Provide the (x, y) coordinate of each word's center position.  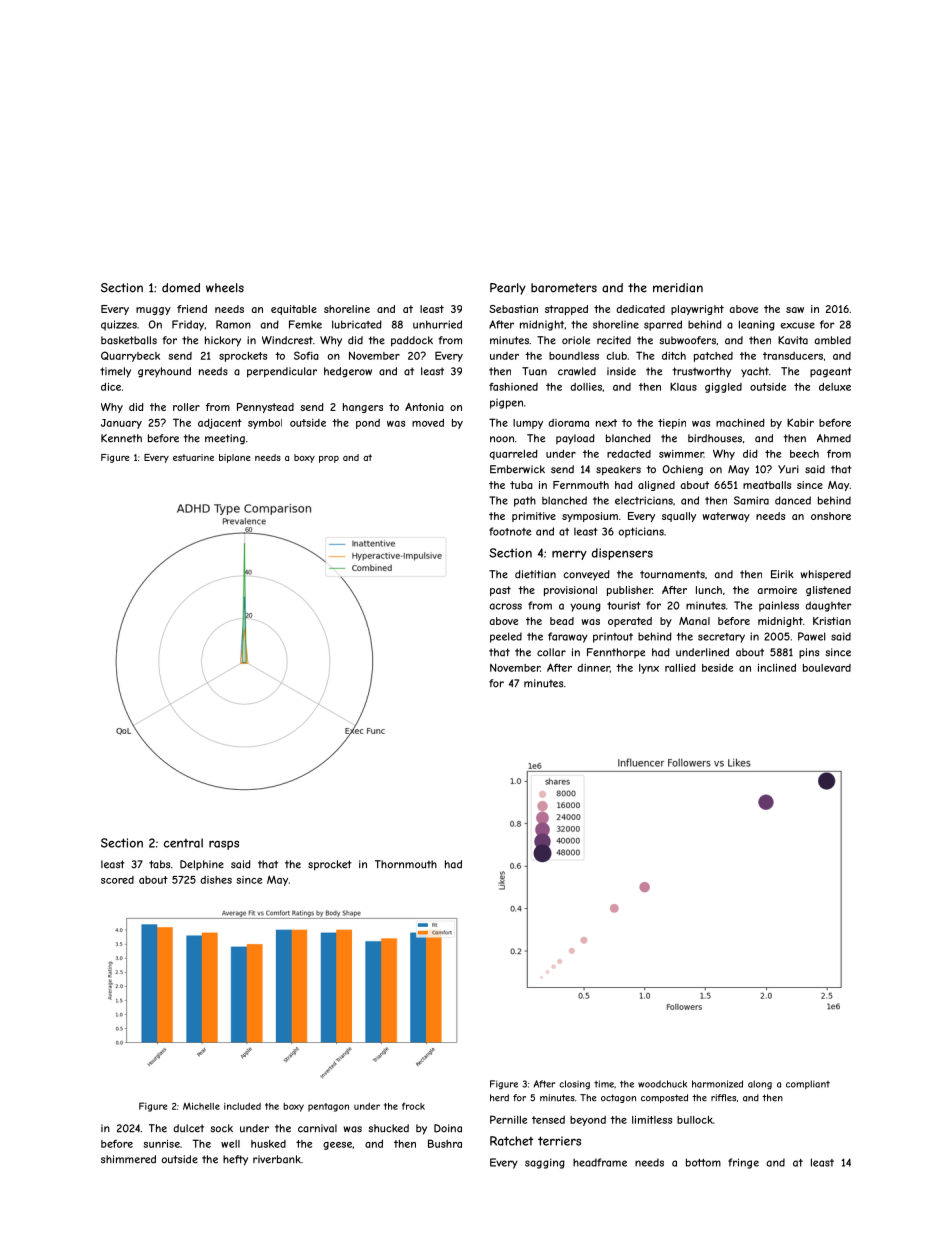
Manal (694, 621)
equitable (294, 310)
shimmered (128, 1159)
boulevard (827, 668)
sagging (545, 1163)
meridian (678, 288)
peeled (506, 637)
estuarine (193, 457)
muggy (153, 311)
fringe (743, 1163)
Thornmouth (406, 864)
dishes (216, 880)
